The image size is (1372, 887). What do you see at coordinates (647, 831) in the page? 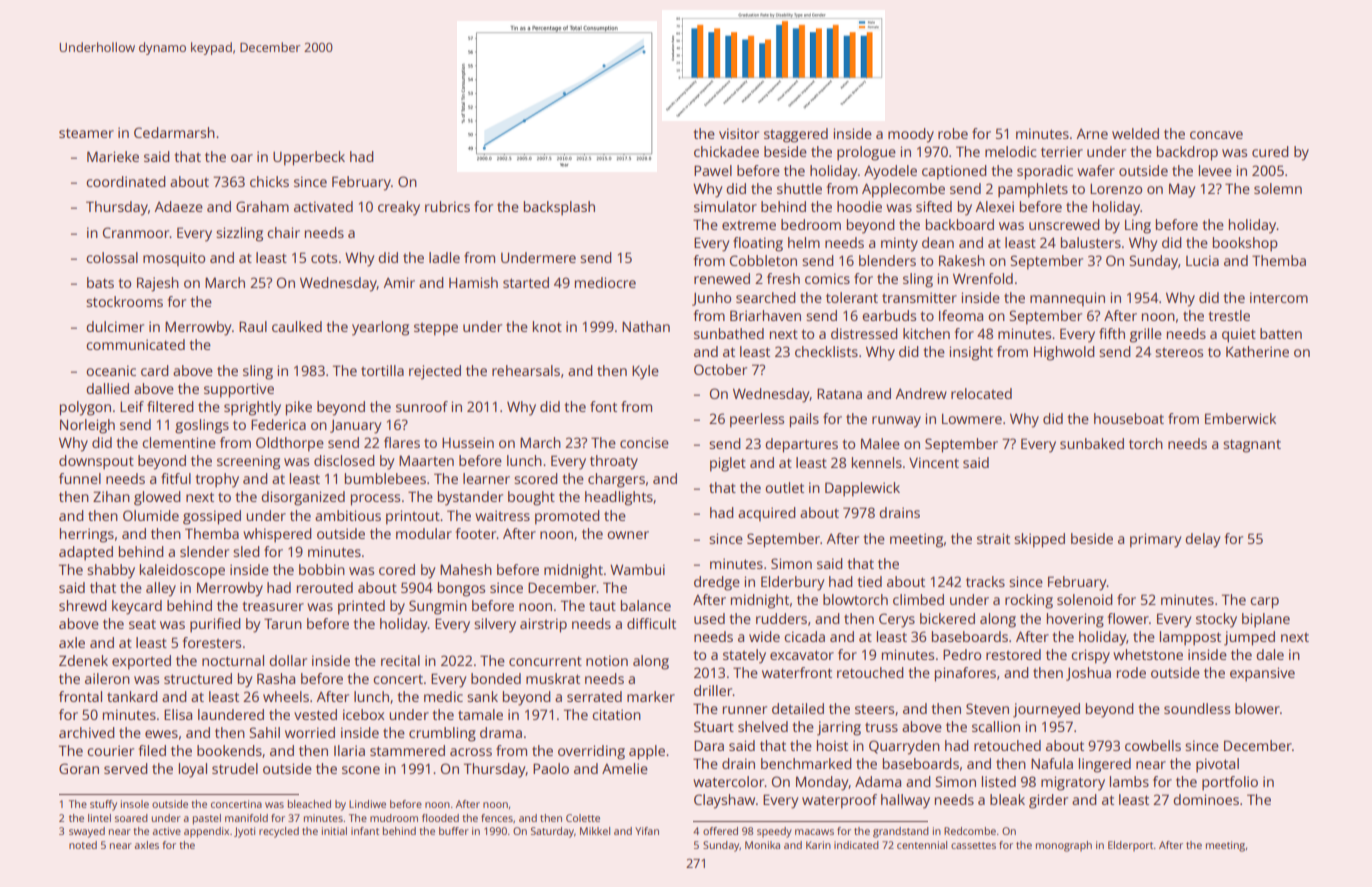
I see `Yifan` at bounding box center [647, 831].
